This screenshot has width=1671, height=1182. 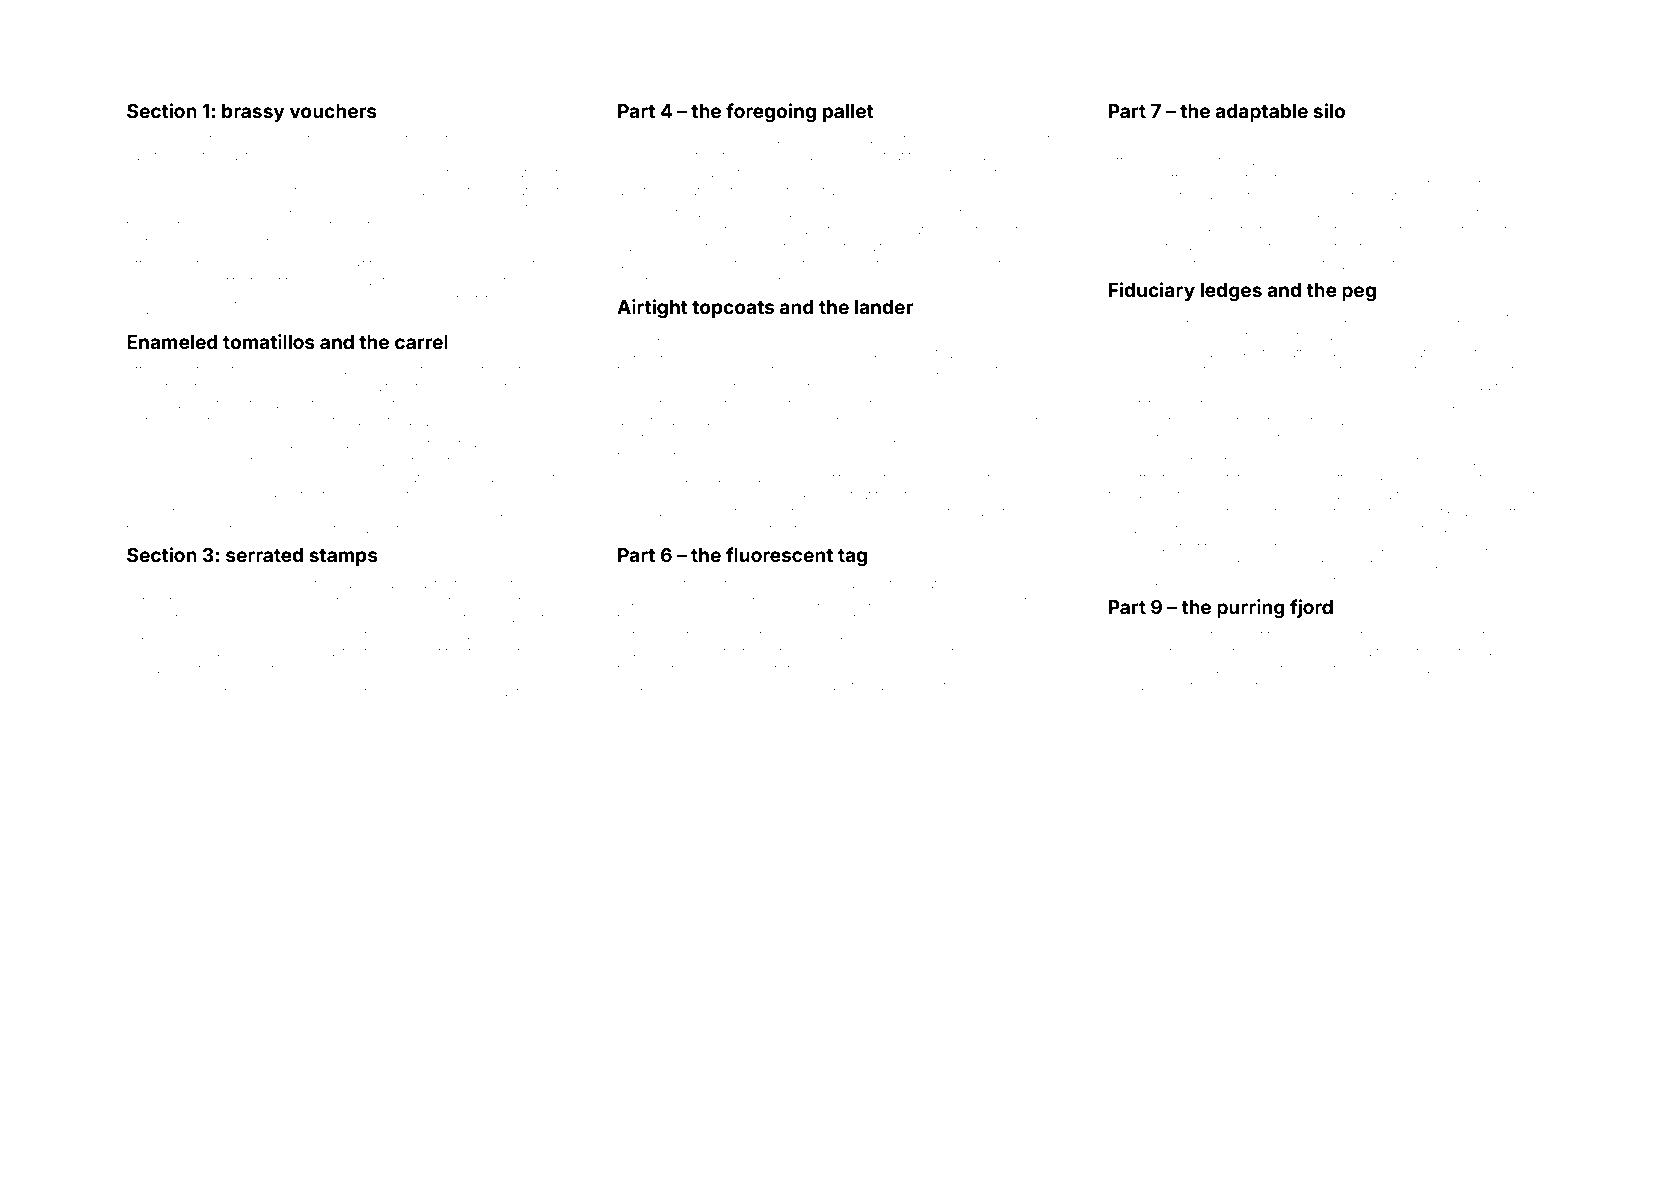 I want to click on receptionists, so click(x=207, y=636).
